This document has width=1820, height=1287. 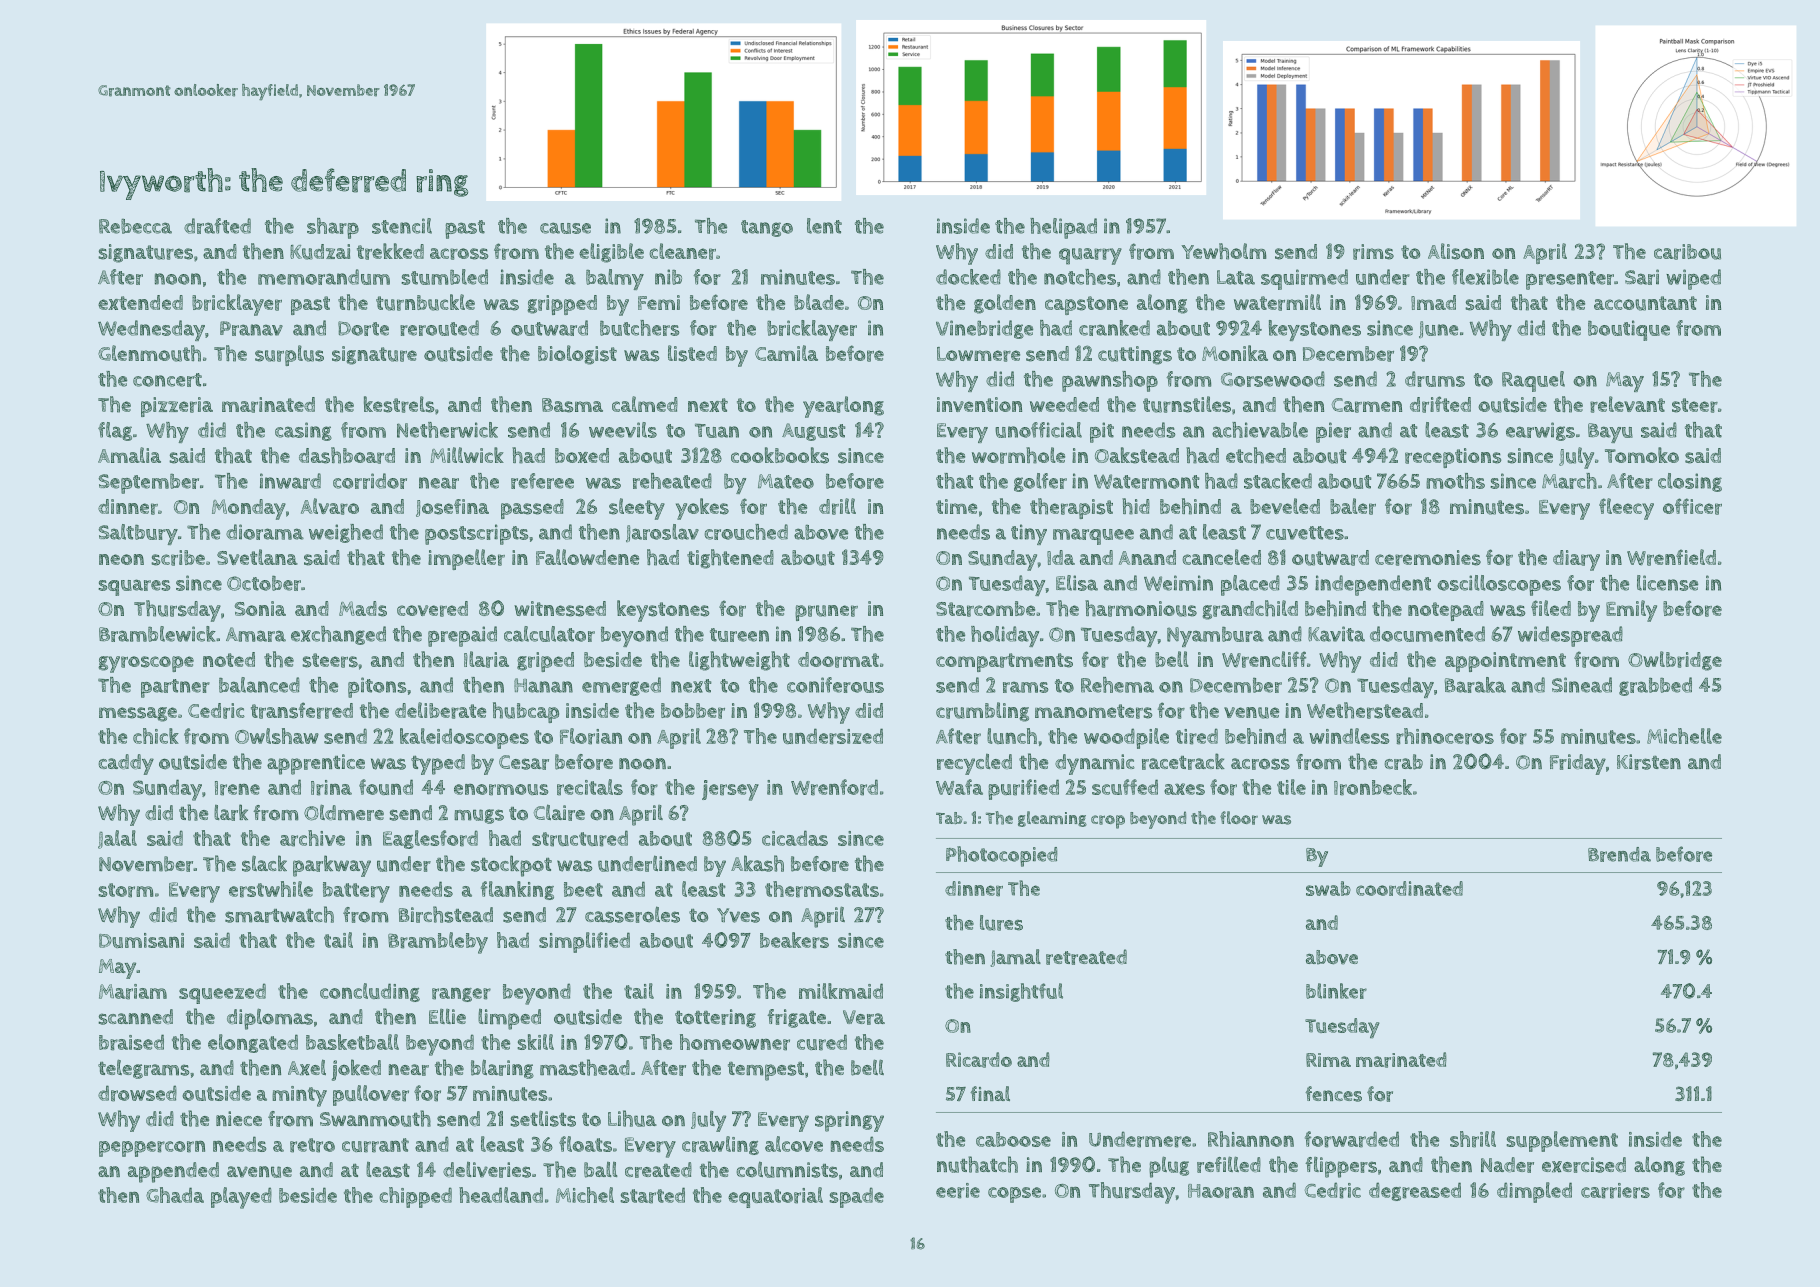 I want to click on Brenda, so click(x=1619, y=854).
